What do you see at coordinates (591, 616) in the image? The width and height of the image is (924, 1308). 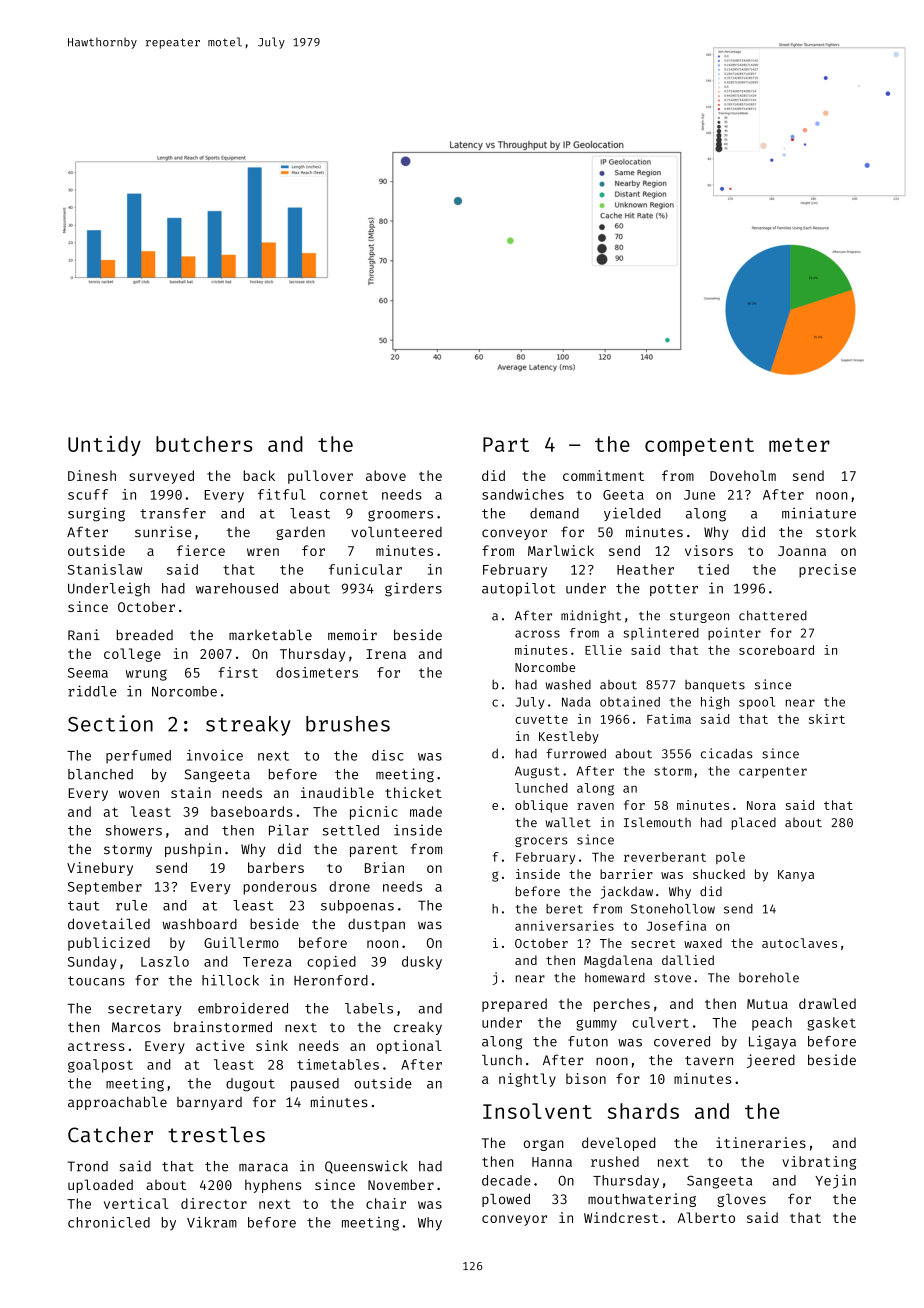 I see `midnight` at bounding box center [591, 616].
